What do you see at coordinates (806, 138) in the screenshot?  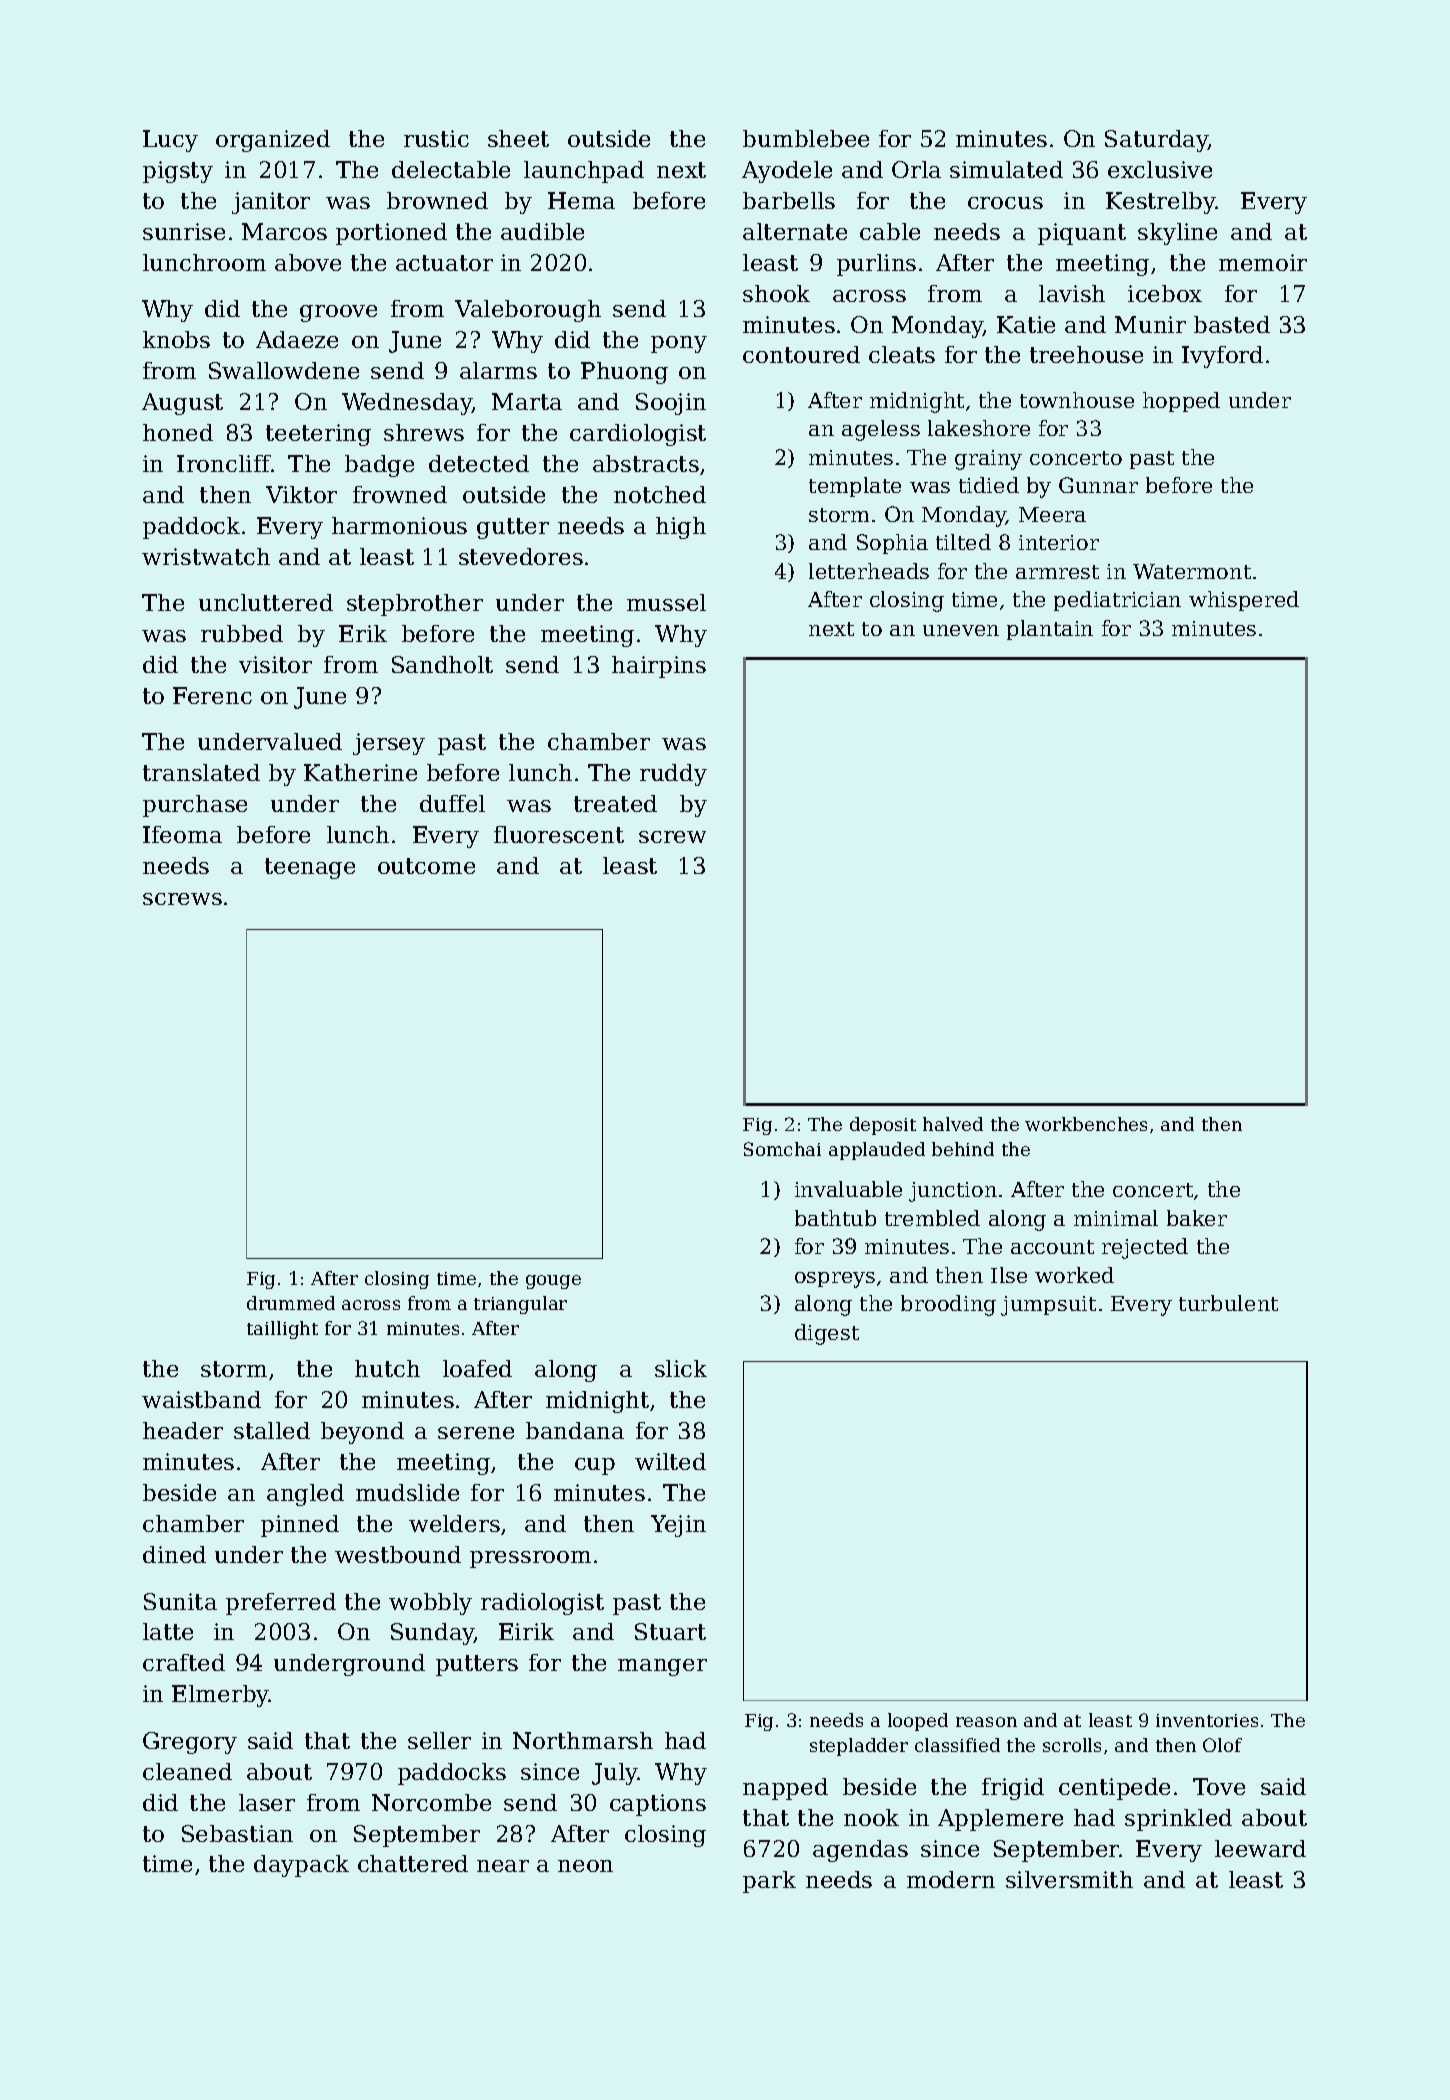 I see `bumblebee` at bounding box center [806, 138].
